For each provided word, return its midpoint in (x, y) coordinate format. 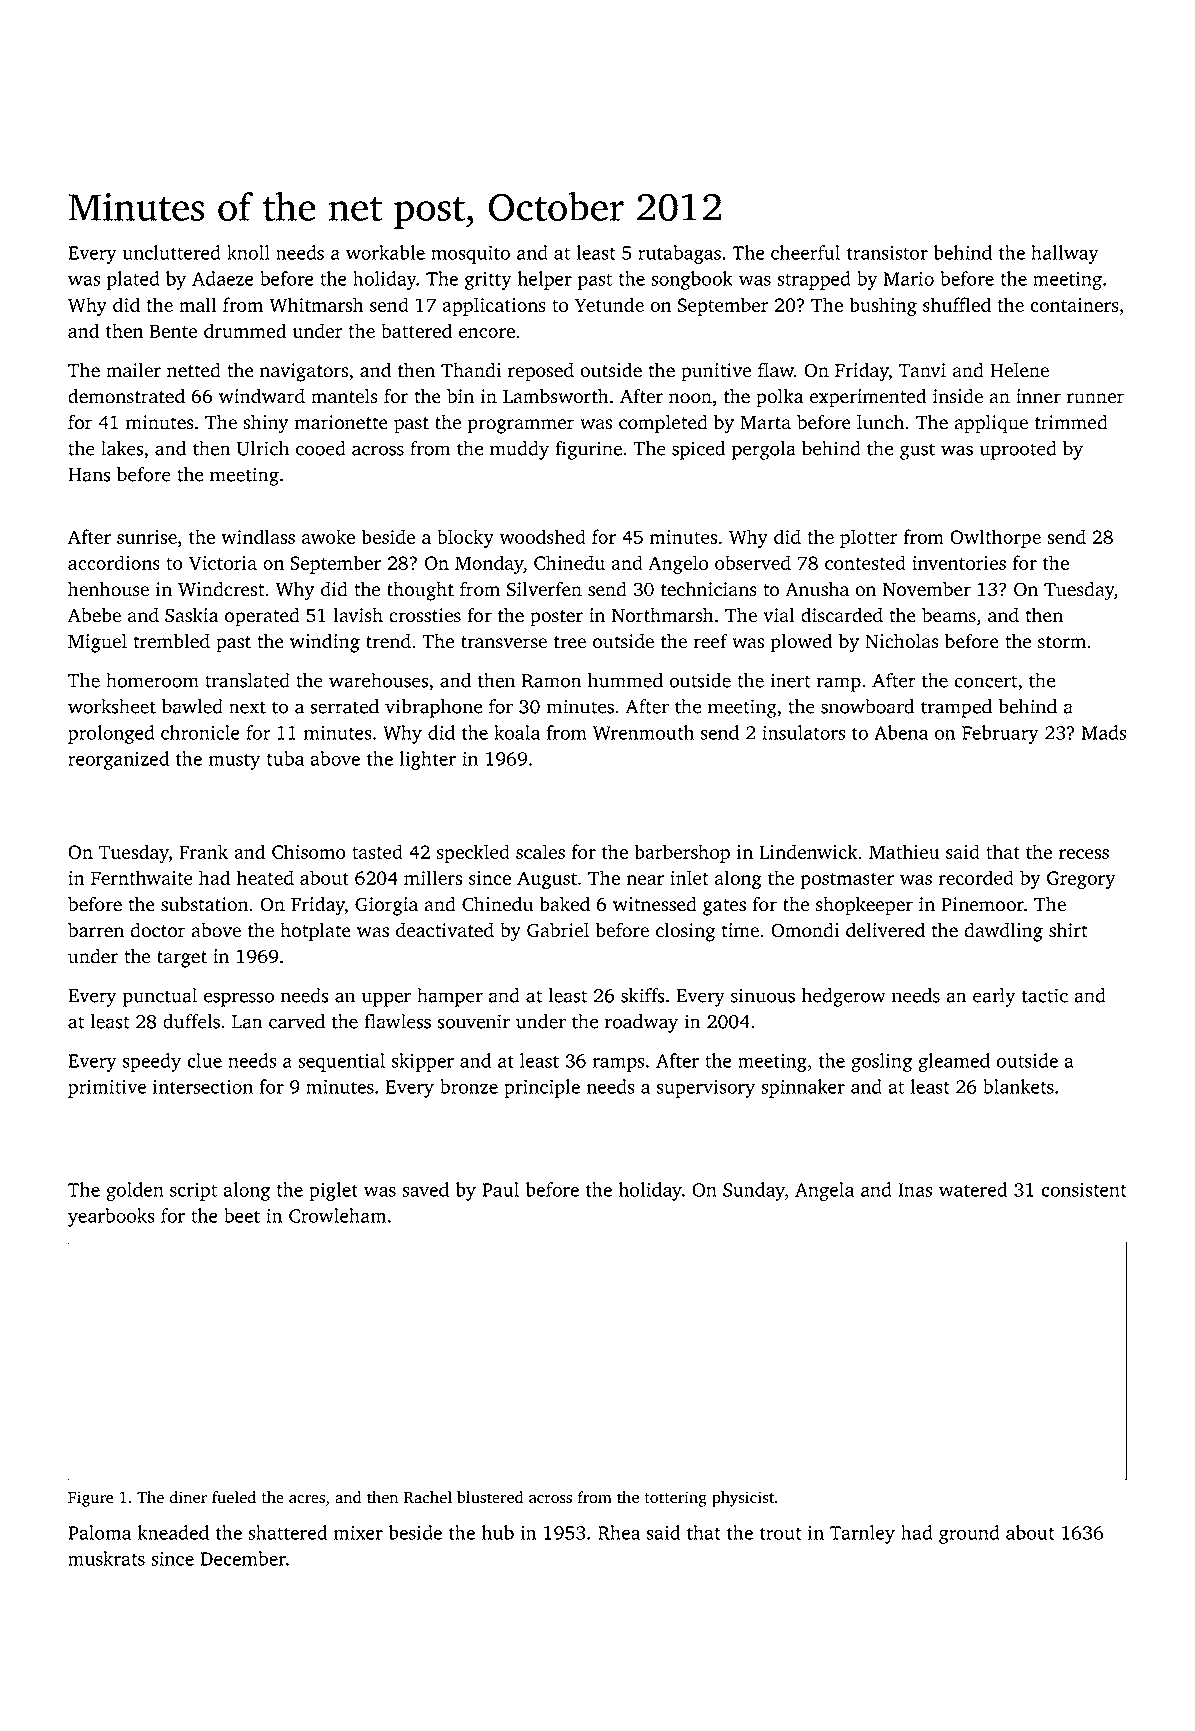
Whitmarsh (316, 304)
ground (969, 1534)
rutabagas (679, 254)
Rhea (619, 1532)
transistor (887, 253)
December (243, 1558)
